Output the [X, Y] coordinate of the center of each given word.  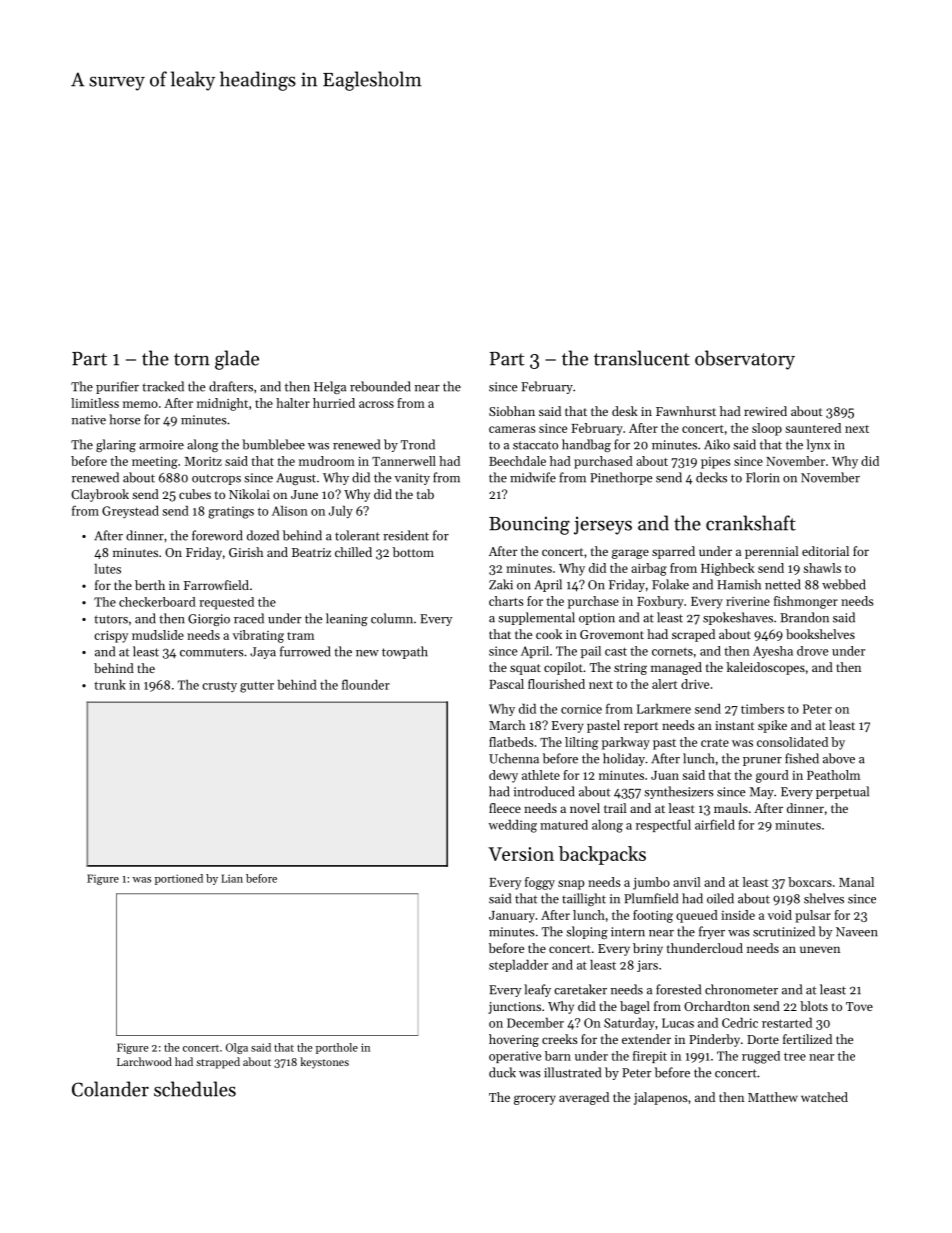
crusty [219, 686]
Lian [232, 878]
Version [521, 854]
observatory [745, 360]
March [507, 725]
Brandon [804, 617]
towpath [405, 652]
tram [300, 636]
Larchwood [144, 1061]
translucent [642, 358]
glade [237, 360]
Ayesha [773, 652]
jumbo [651, 883]
